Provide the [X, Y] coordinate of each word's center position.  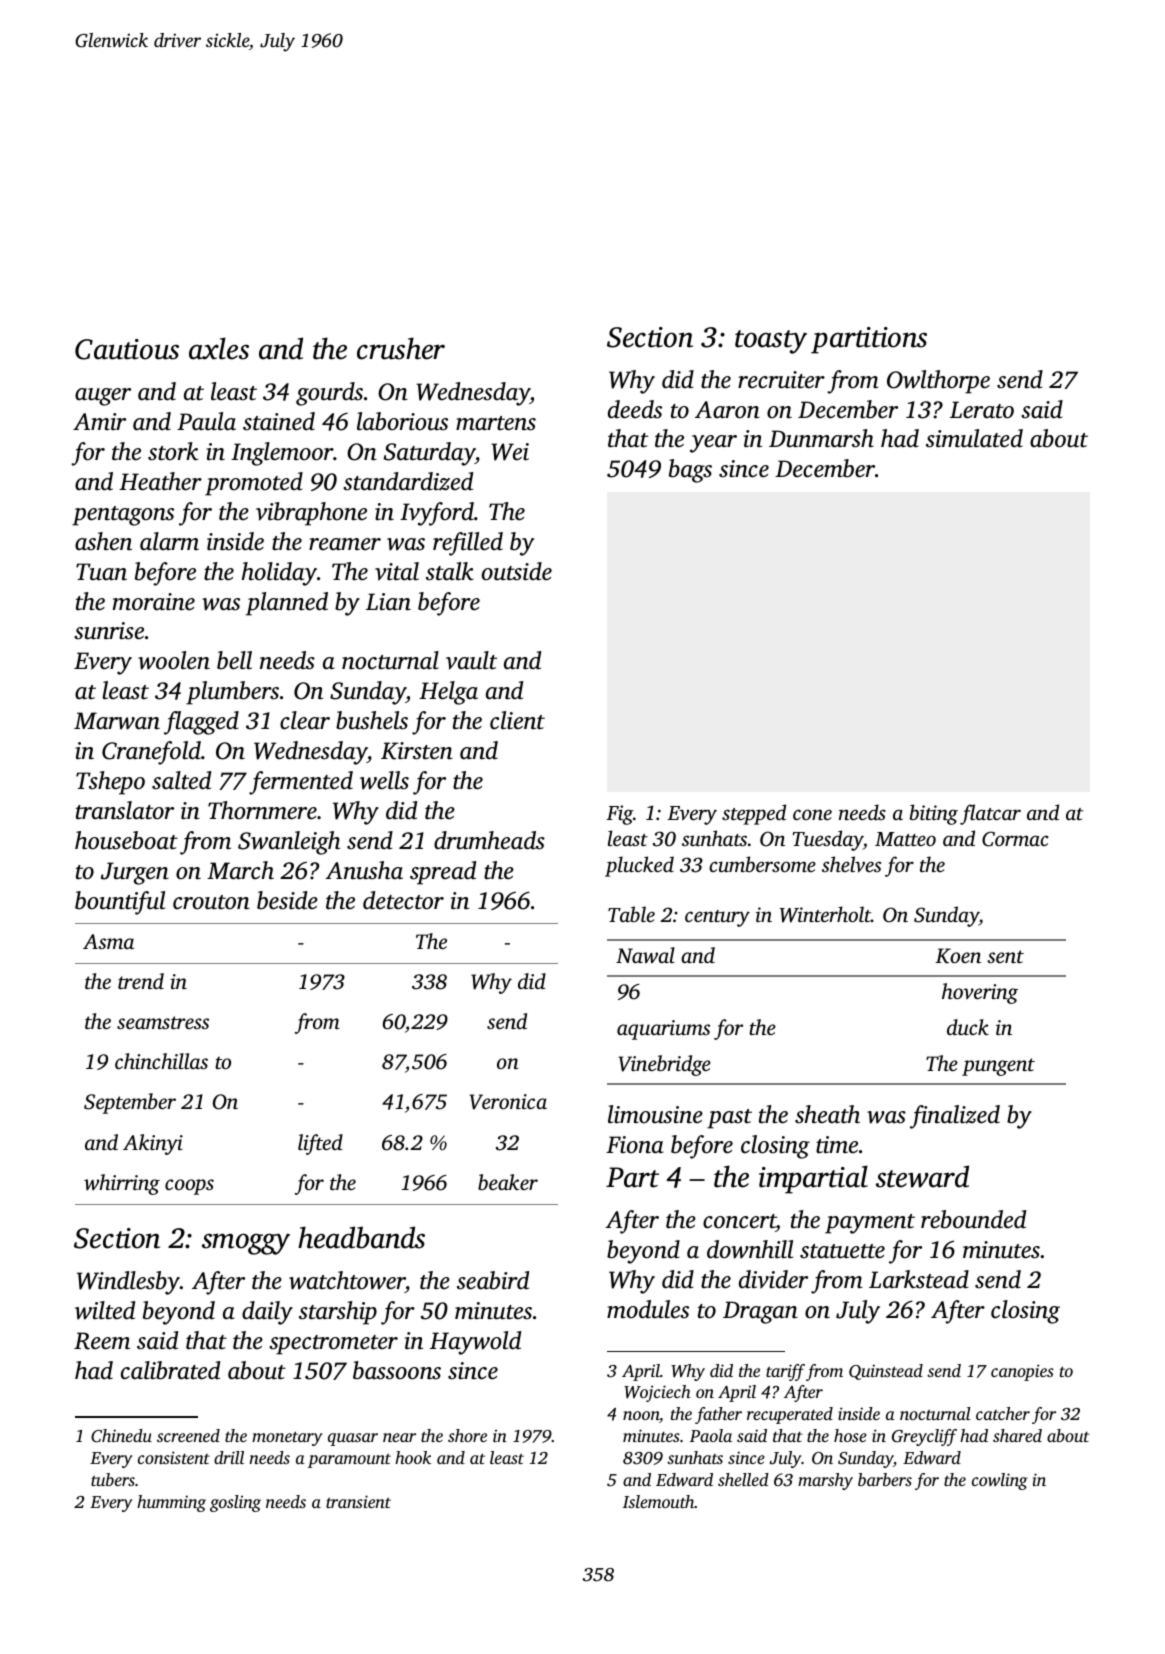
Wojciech [657, 1393]
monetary [287, 1438]
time [837, 1145]
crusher [401, 348]
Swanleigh [289, 843]
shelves [851, 864]
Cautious [127, 349]
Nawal [645, 955]
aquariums [663, 1030]
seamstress [163, 1022]
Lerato [982, 410]
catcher [1003, 1413]
